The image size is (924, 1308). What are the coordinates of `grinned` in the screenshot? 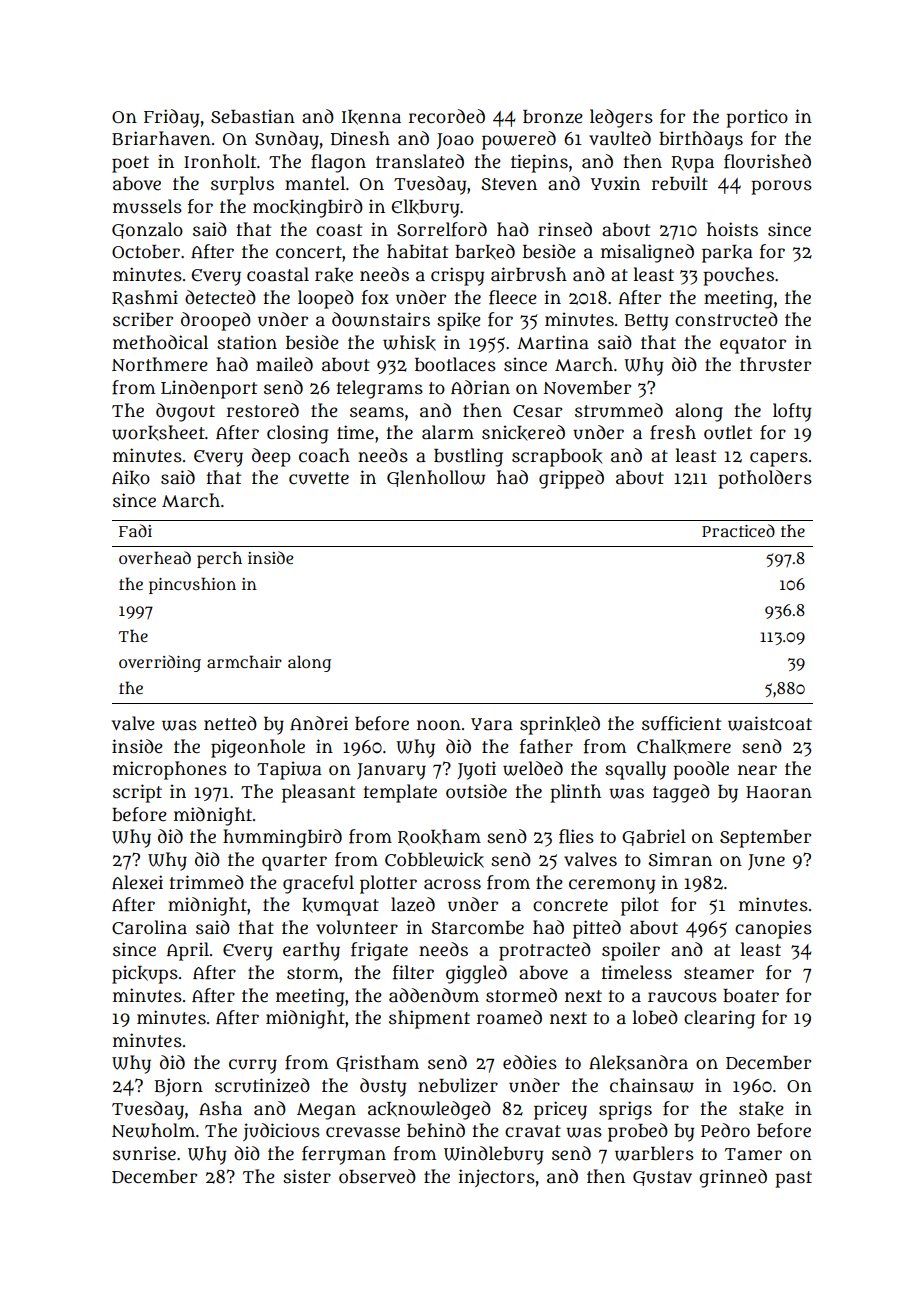 It's located at (733, 1178).
